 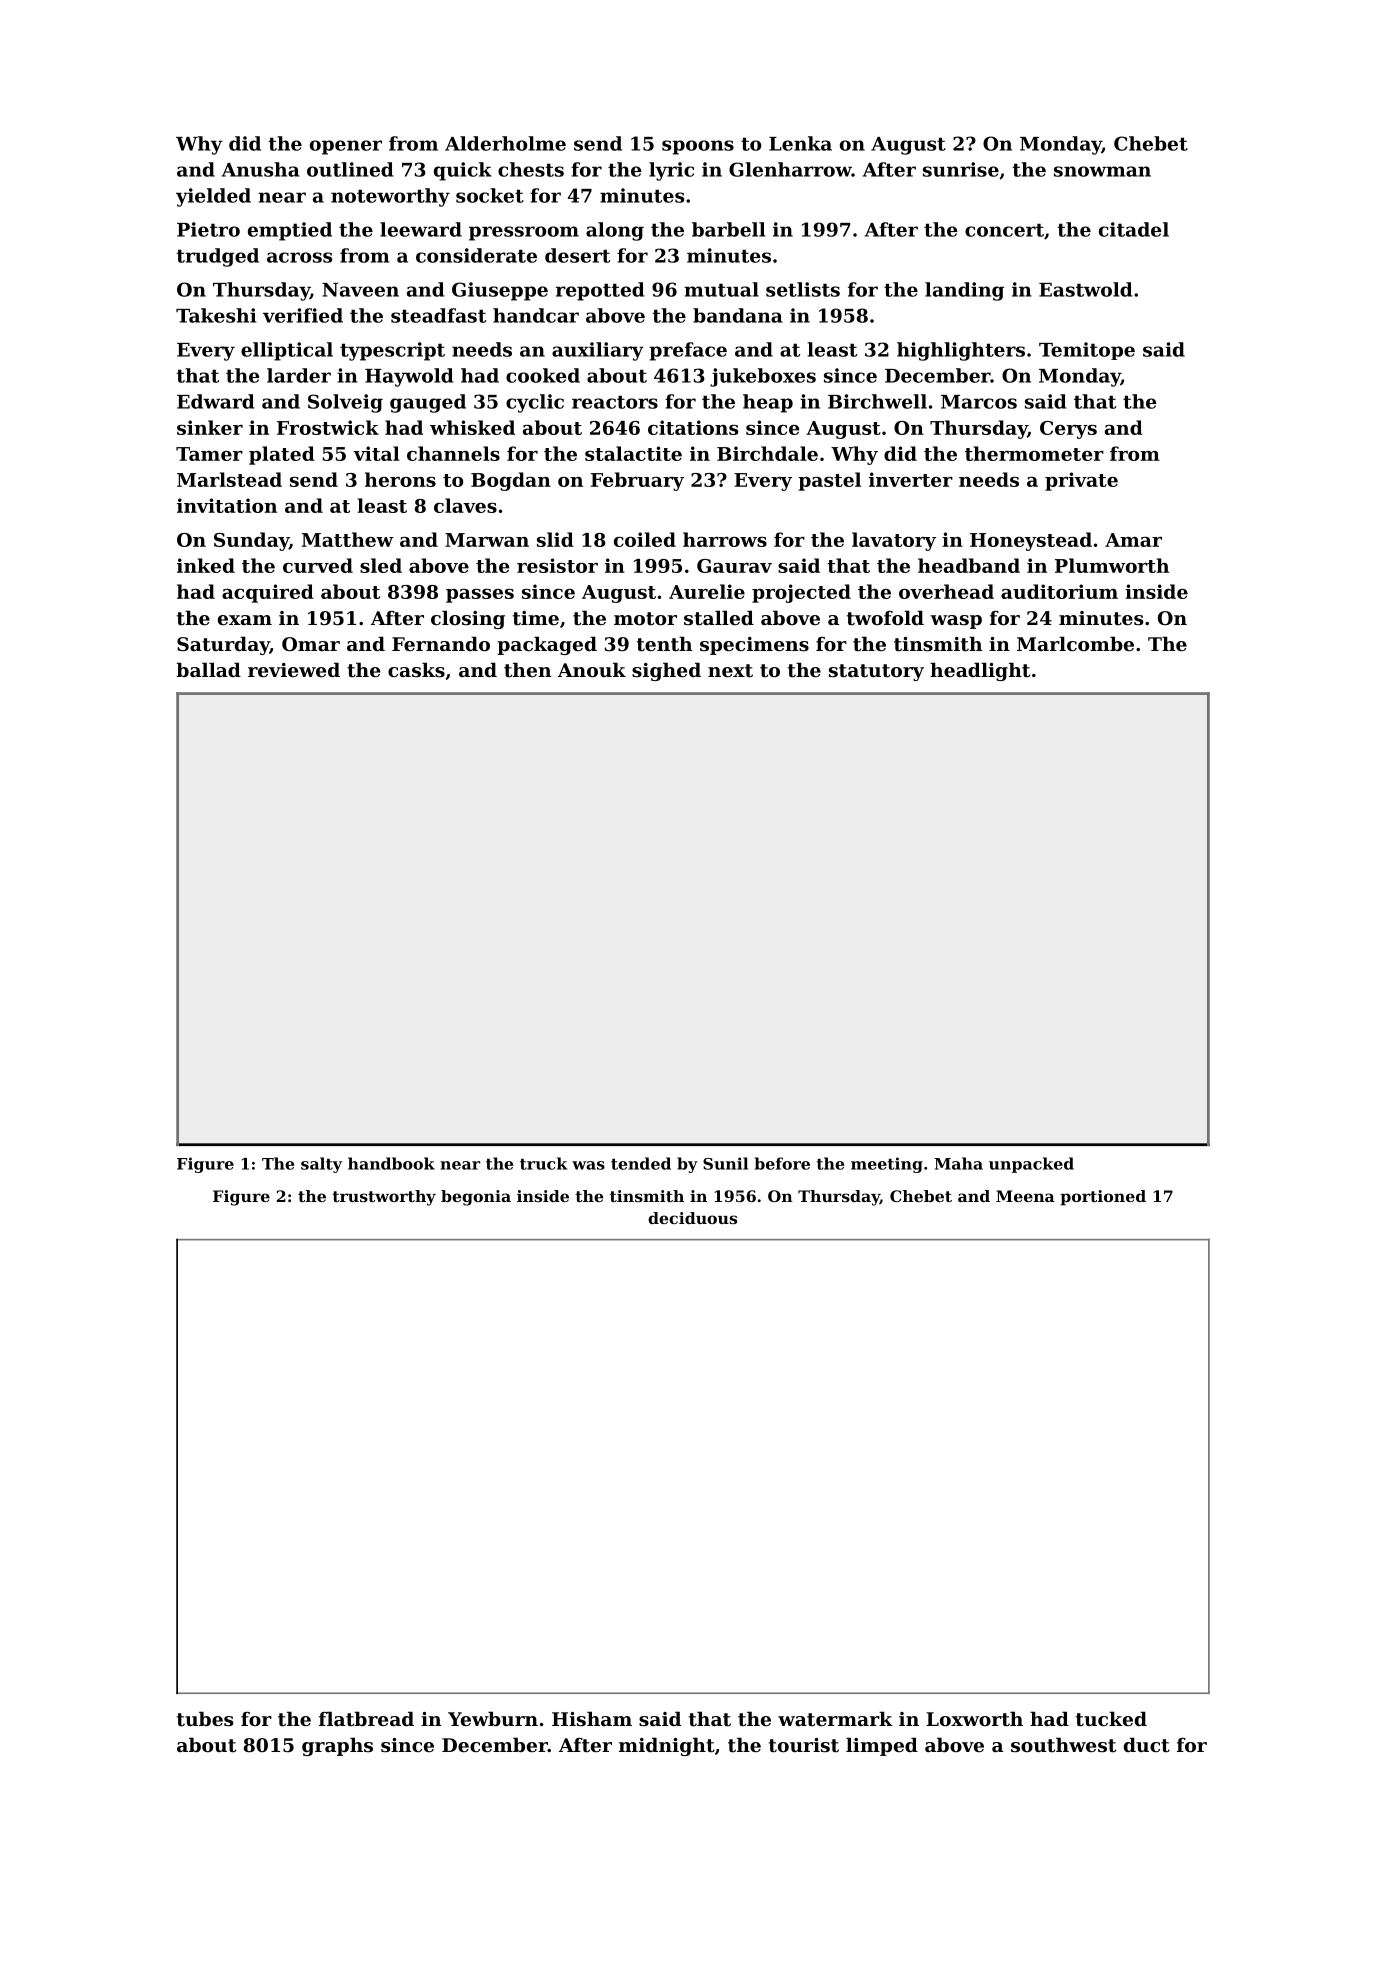 I want to click on heap, so click(x=768, y=403).
